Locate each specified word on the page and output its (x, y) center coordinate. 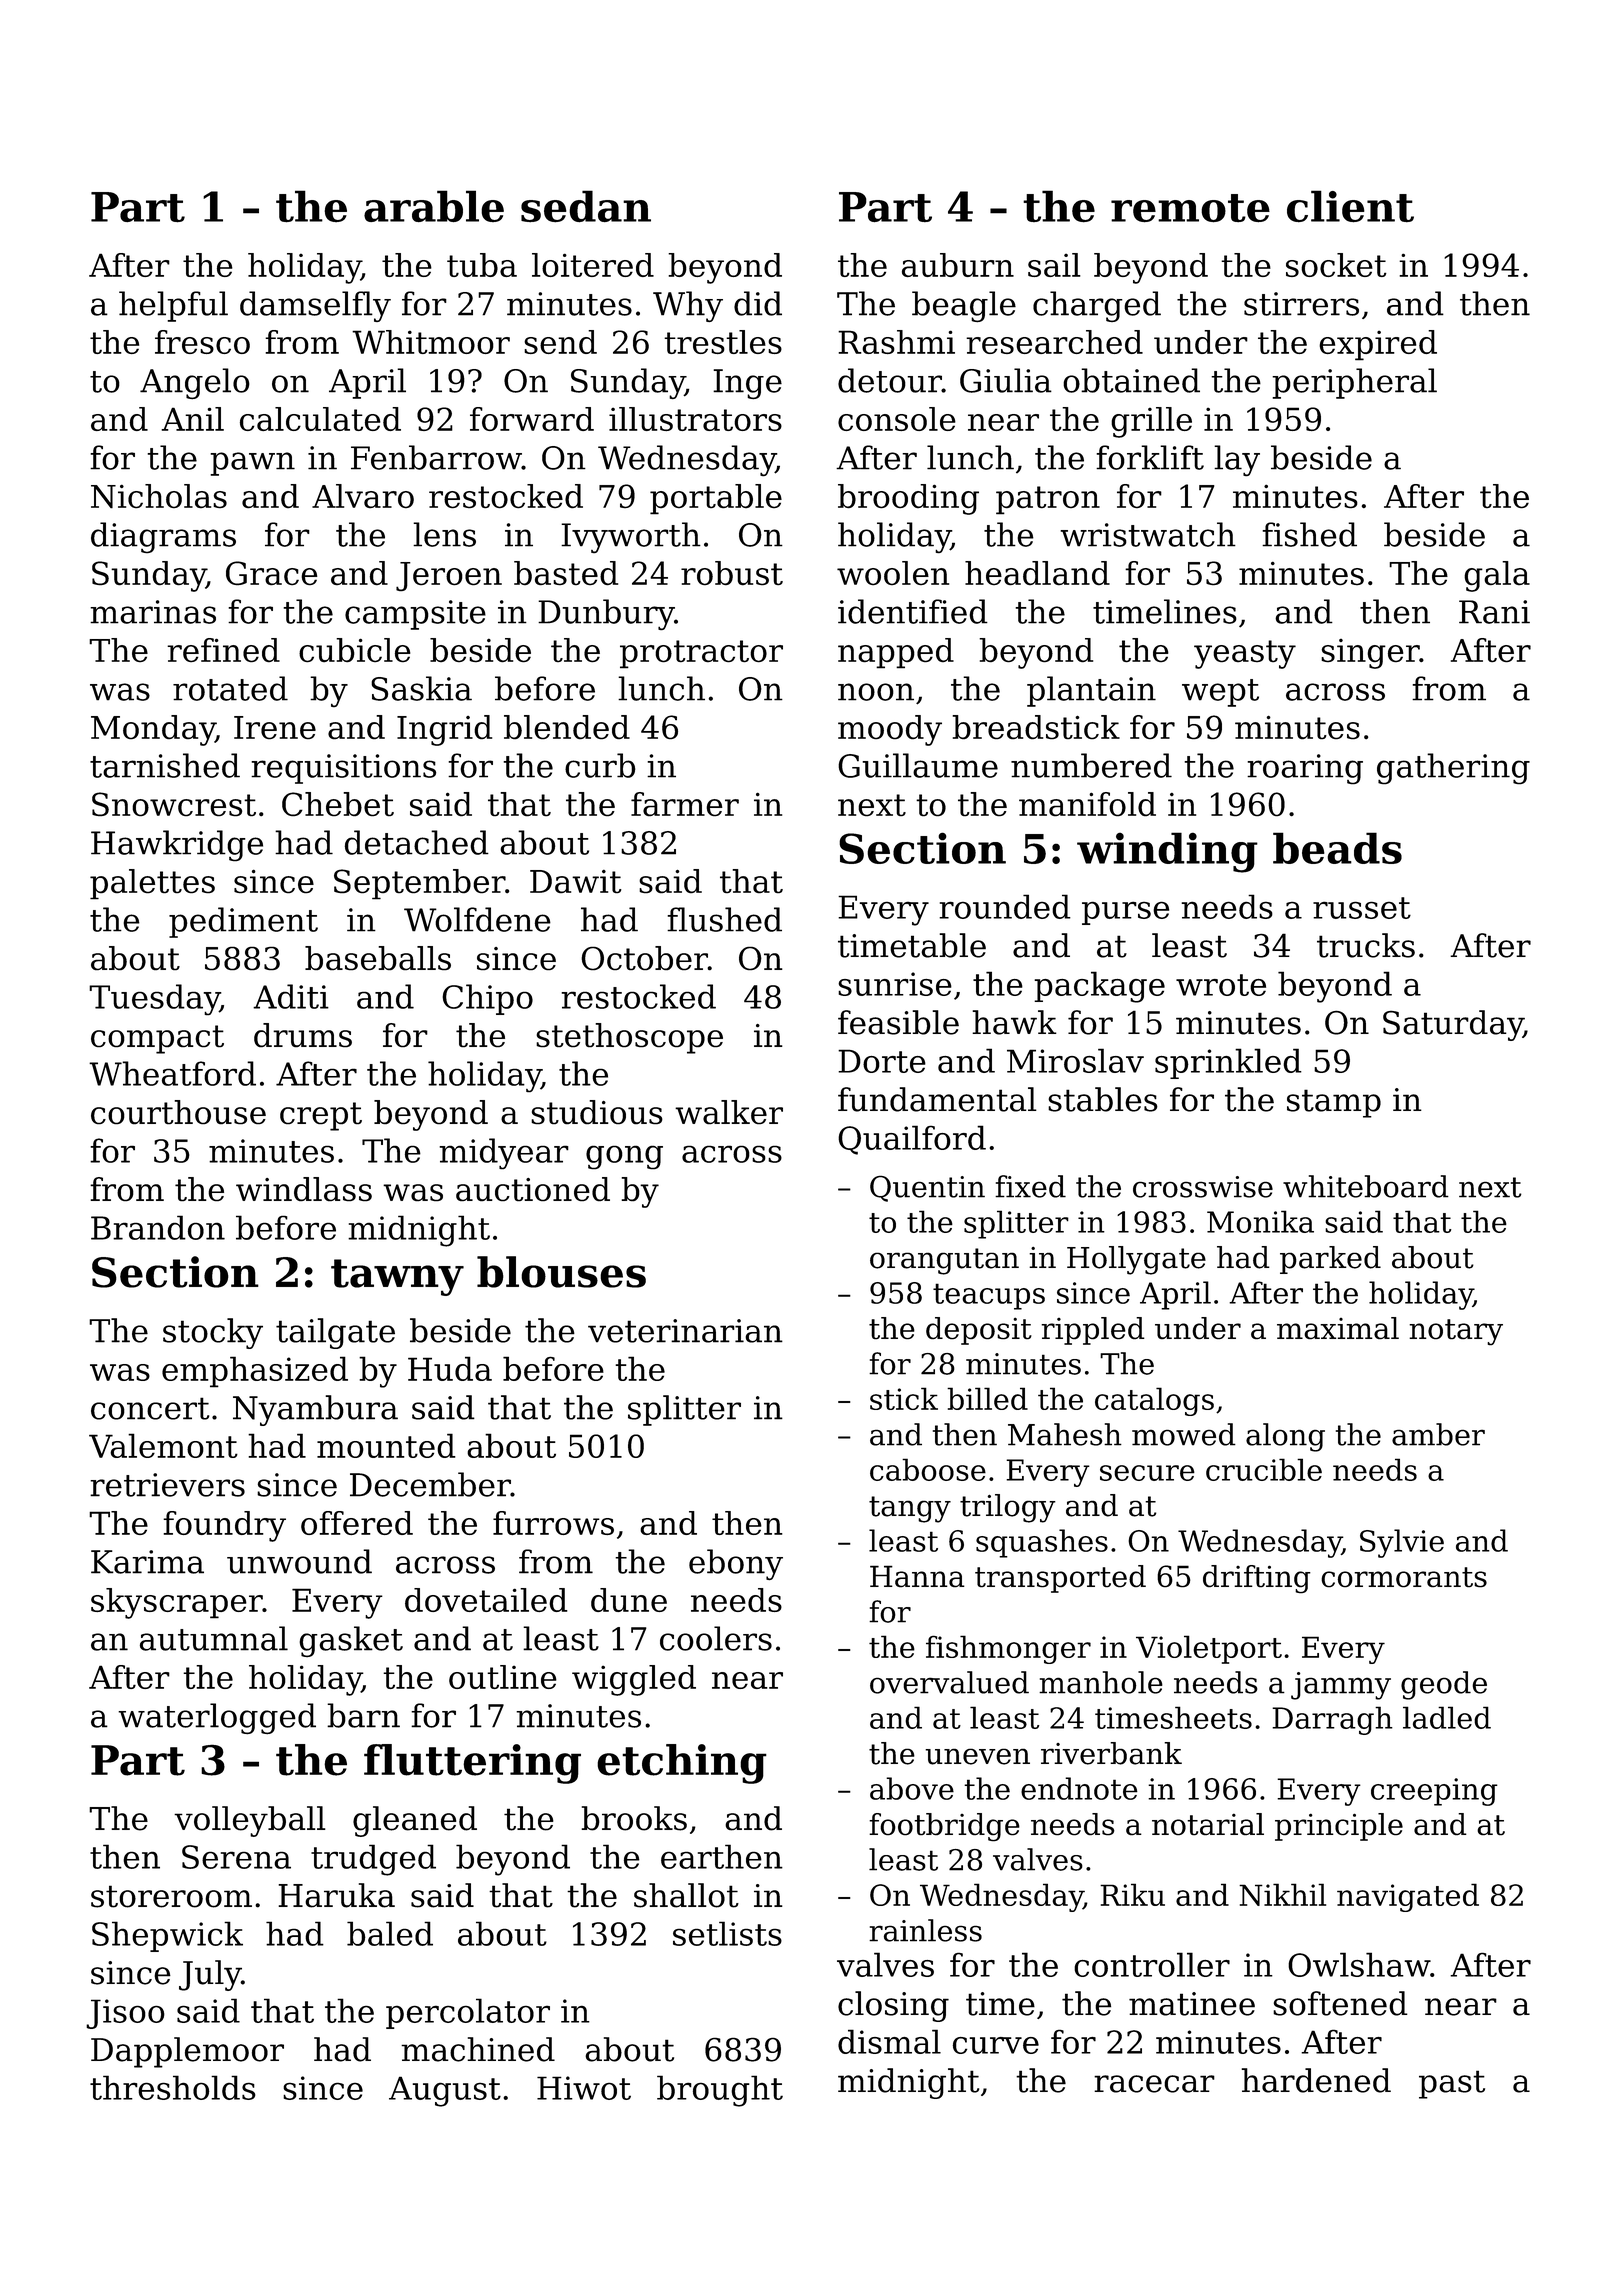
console (897, 419)
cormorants (1404, 1577)
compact (157, 1039)
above (912, 1788)
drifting (1257, 1579)
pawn (252, 464)
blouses (561, 1272)
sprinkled (1228, 1063)
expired (1378, 345)
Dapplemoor (187, 2052)
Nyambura (315, 1410)
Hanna (917, 1576)
